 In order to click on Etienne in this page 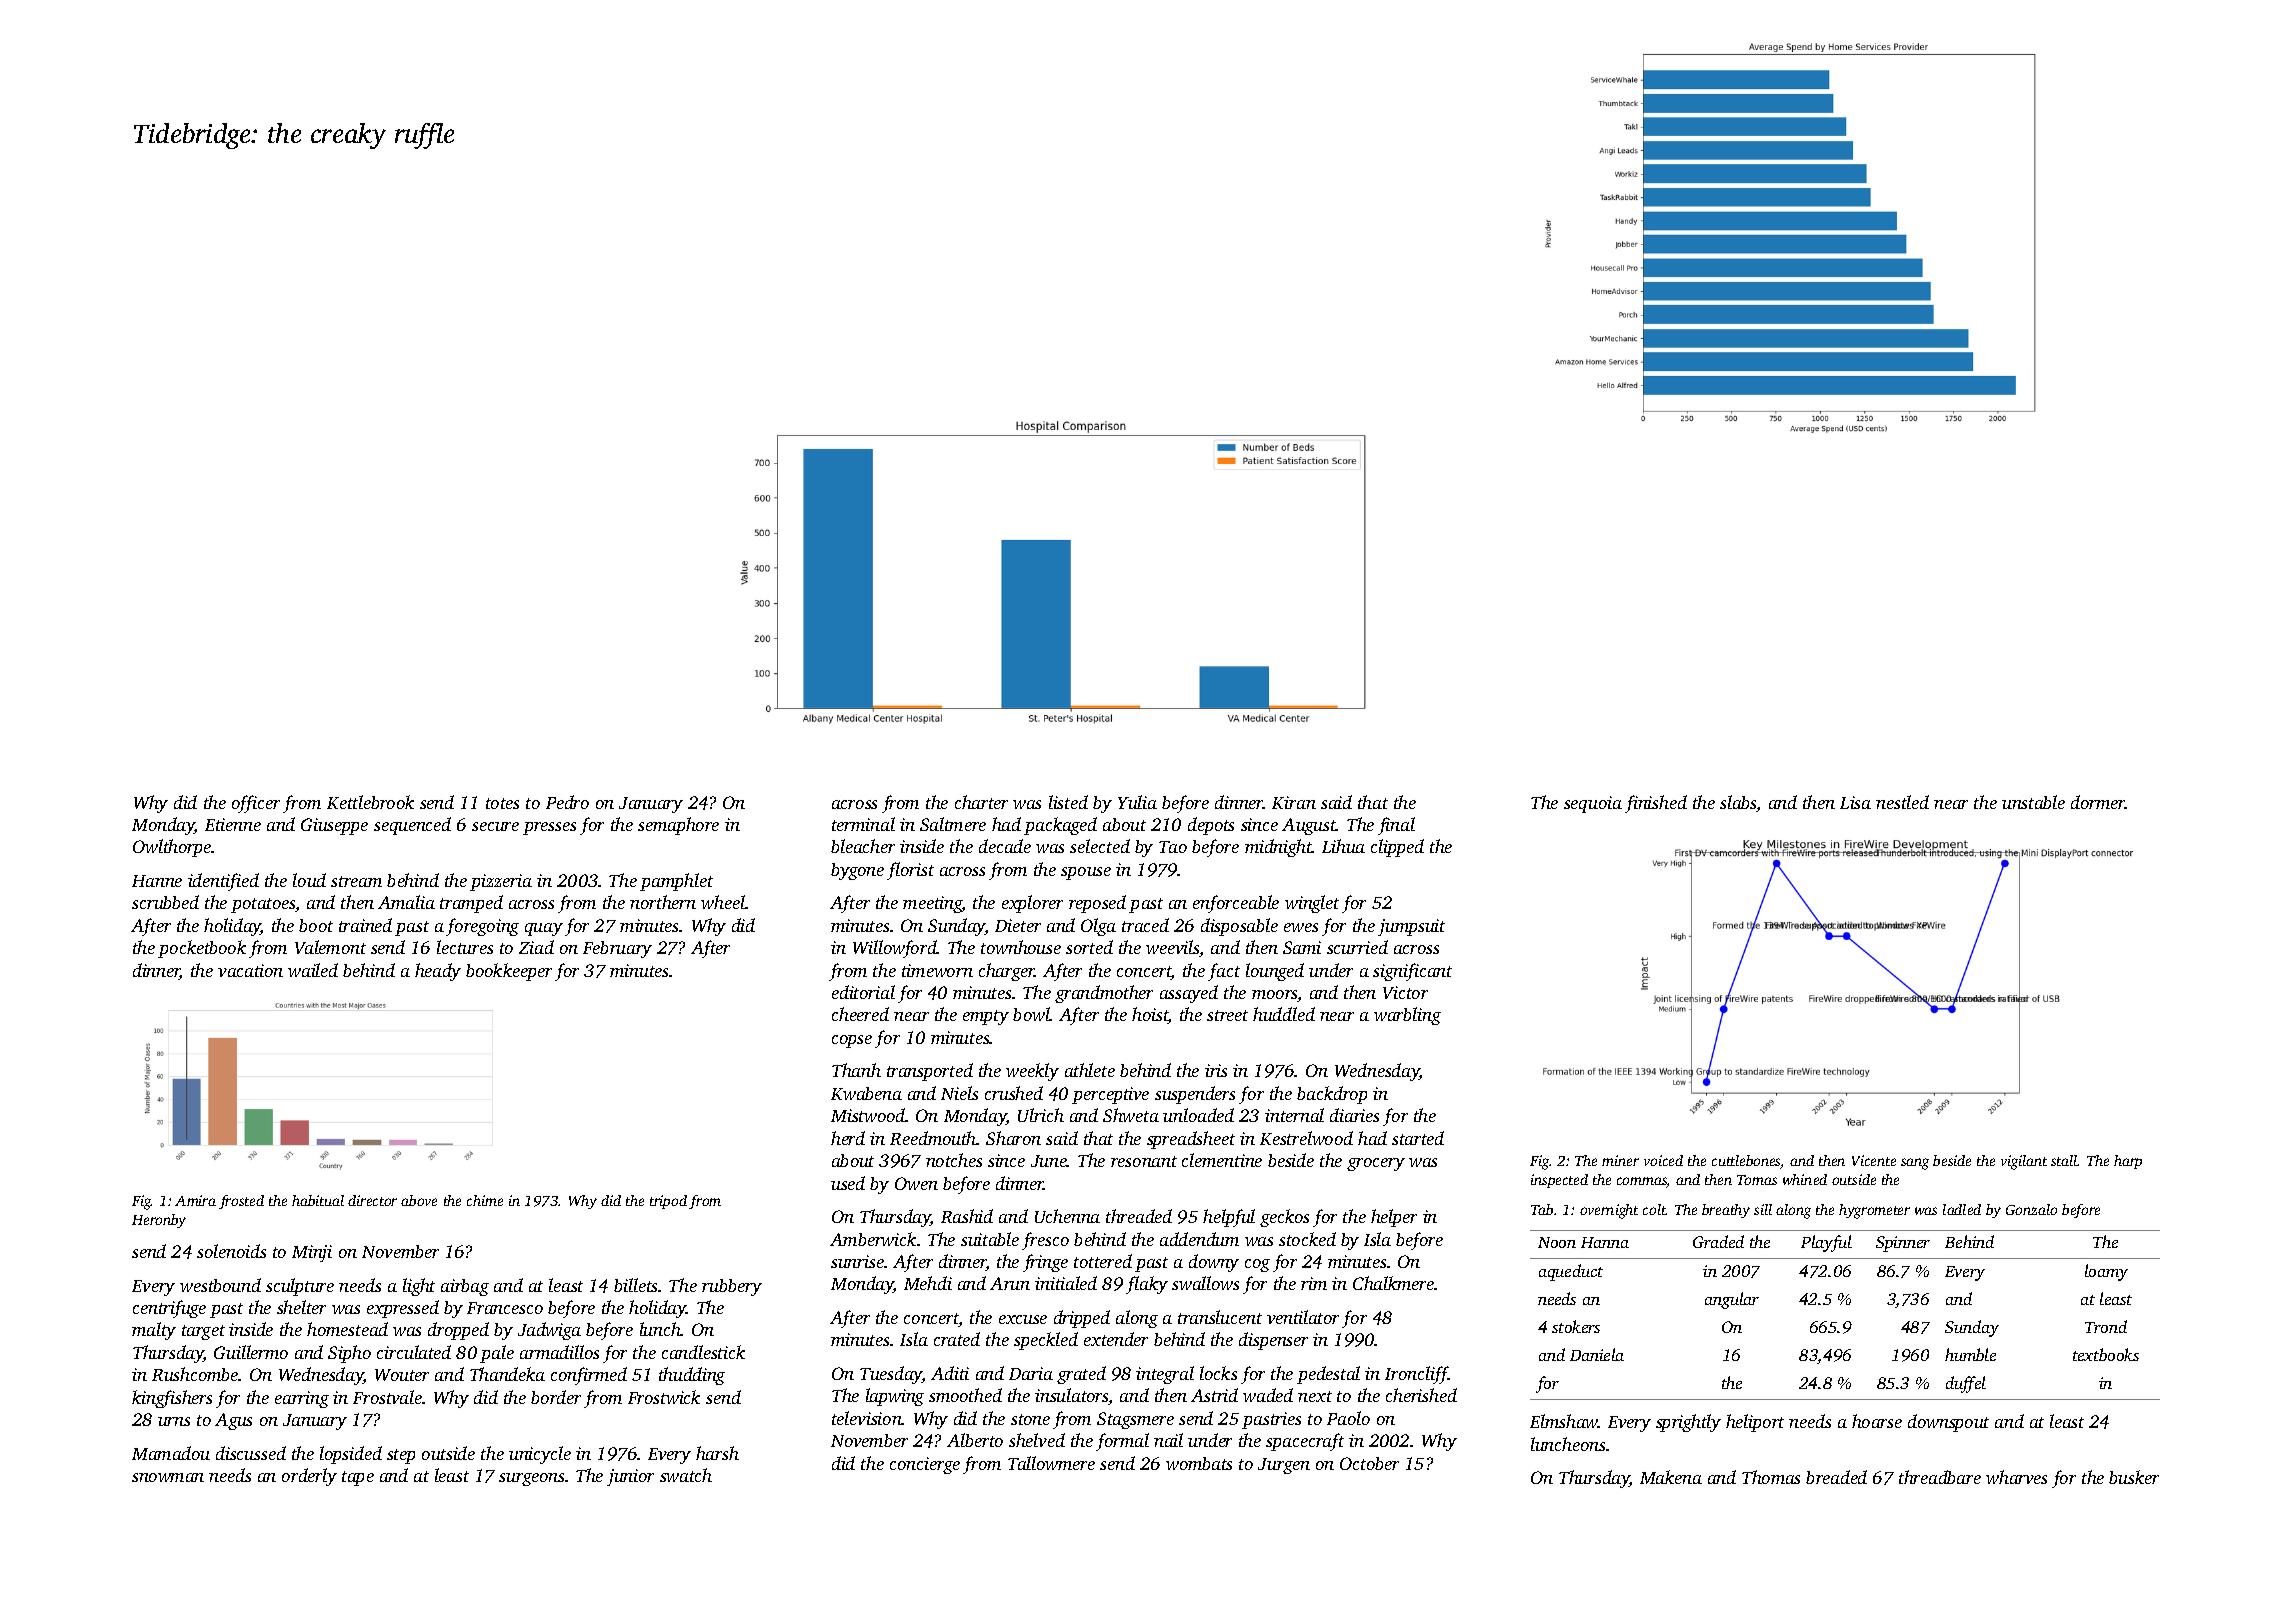, I will do `click(233, 824)`.
